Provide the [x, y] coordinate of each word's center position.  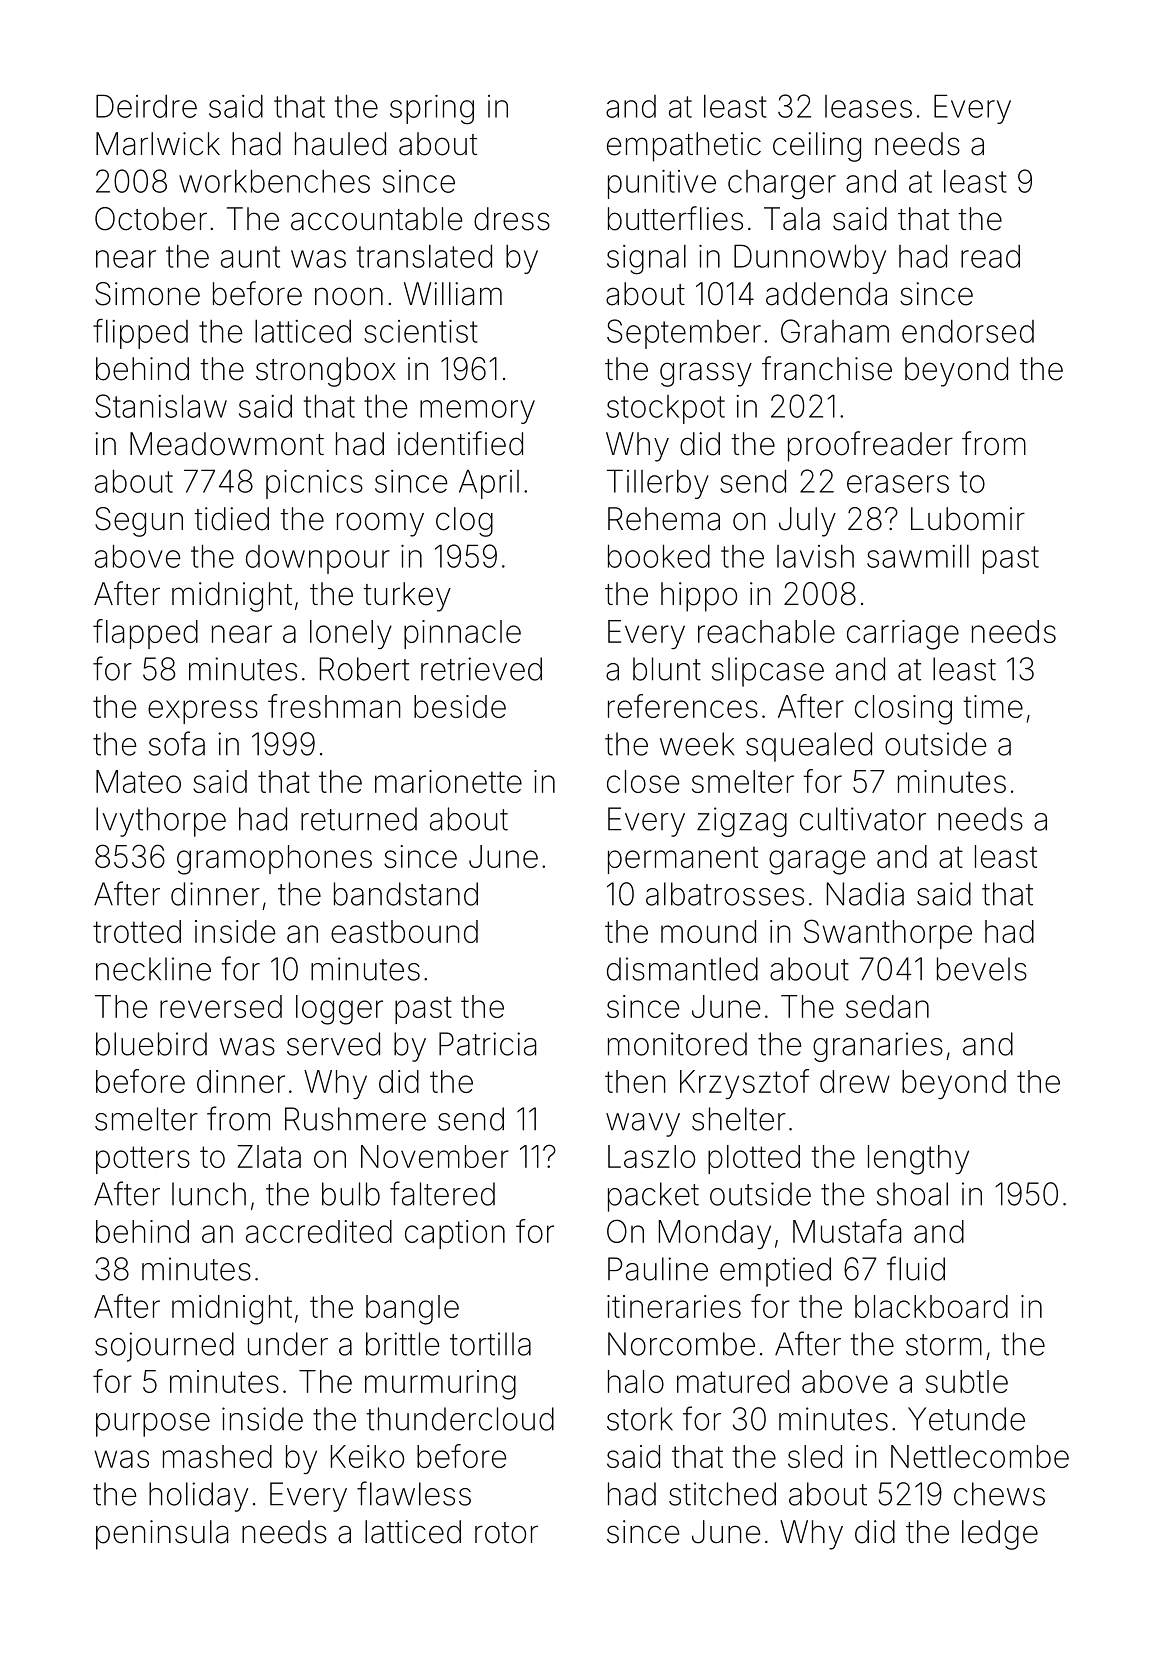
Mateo [138, 781]
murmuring [440, 1385]
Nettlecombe [980, 1456]
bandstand [406, 894]
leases [868, 106]
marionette [448, 781]
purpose [153, 1425]
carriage [903, 635]
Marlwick [158, 144]
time [993, 706]
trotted [137, 931]
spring [432, 109]
